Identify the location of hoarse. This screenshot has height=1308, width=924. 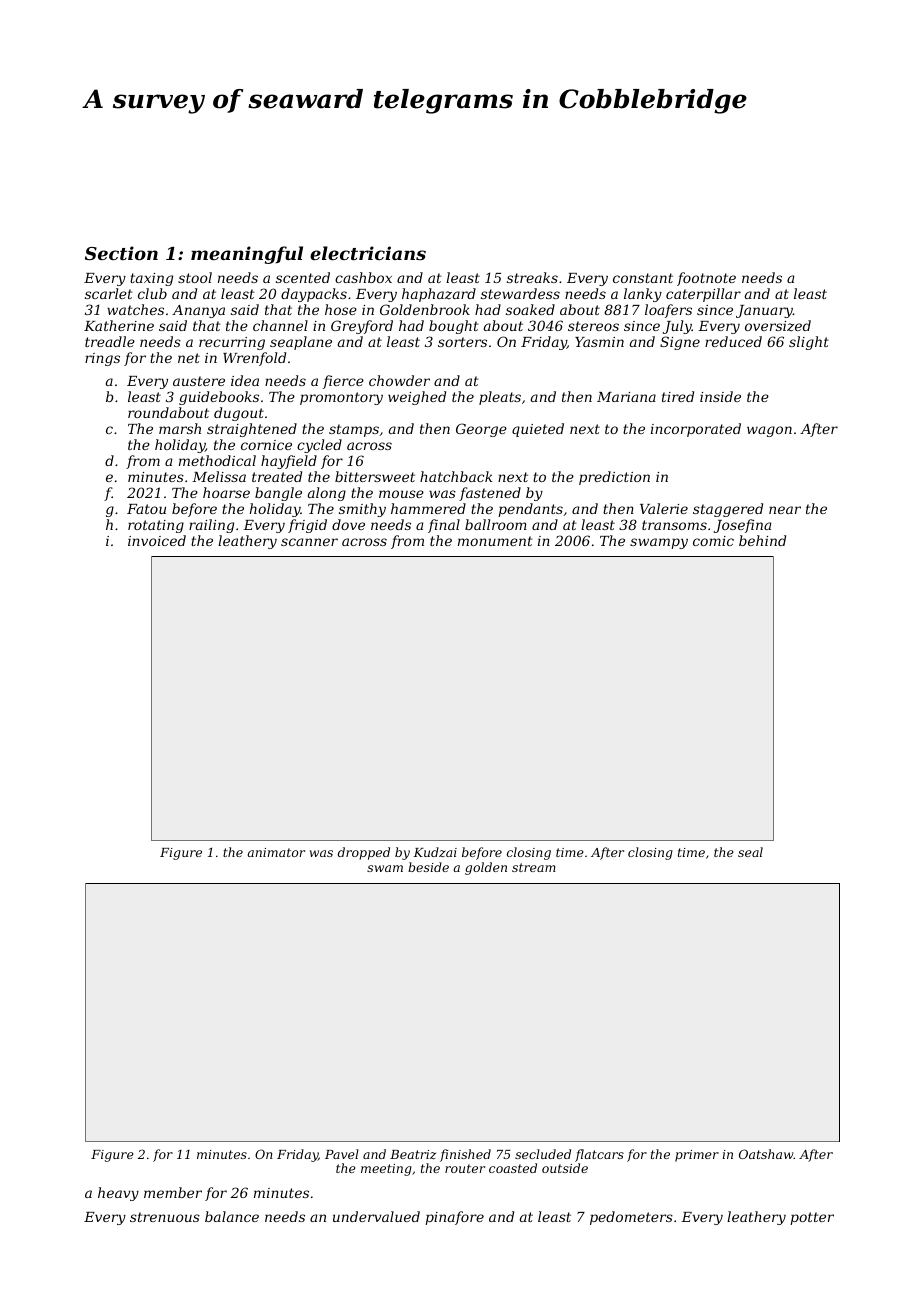
(226, 492).
